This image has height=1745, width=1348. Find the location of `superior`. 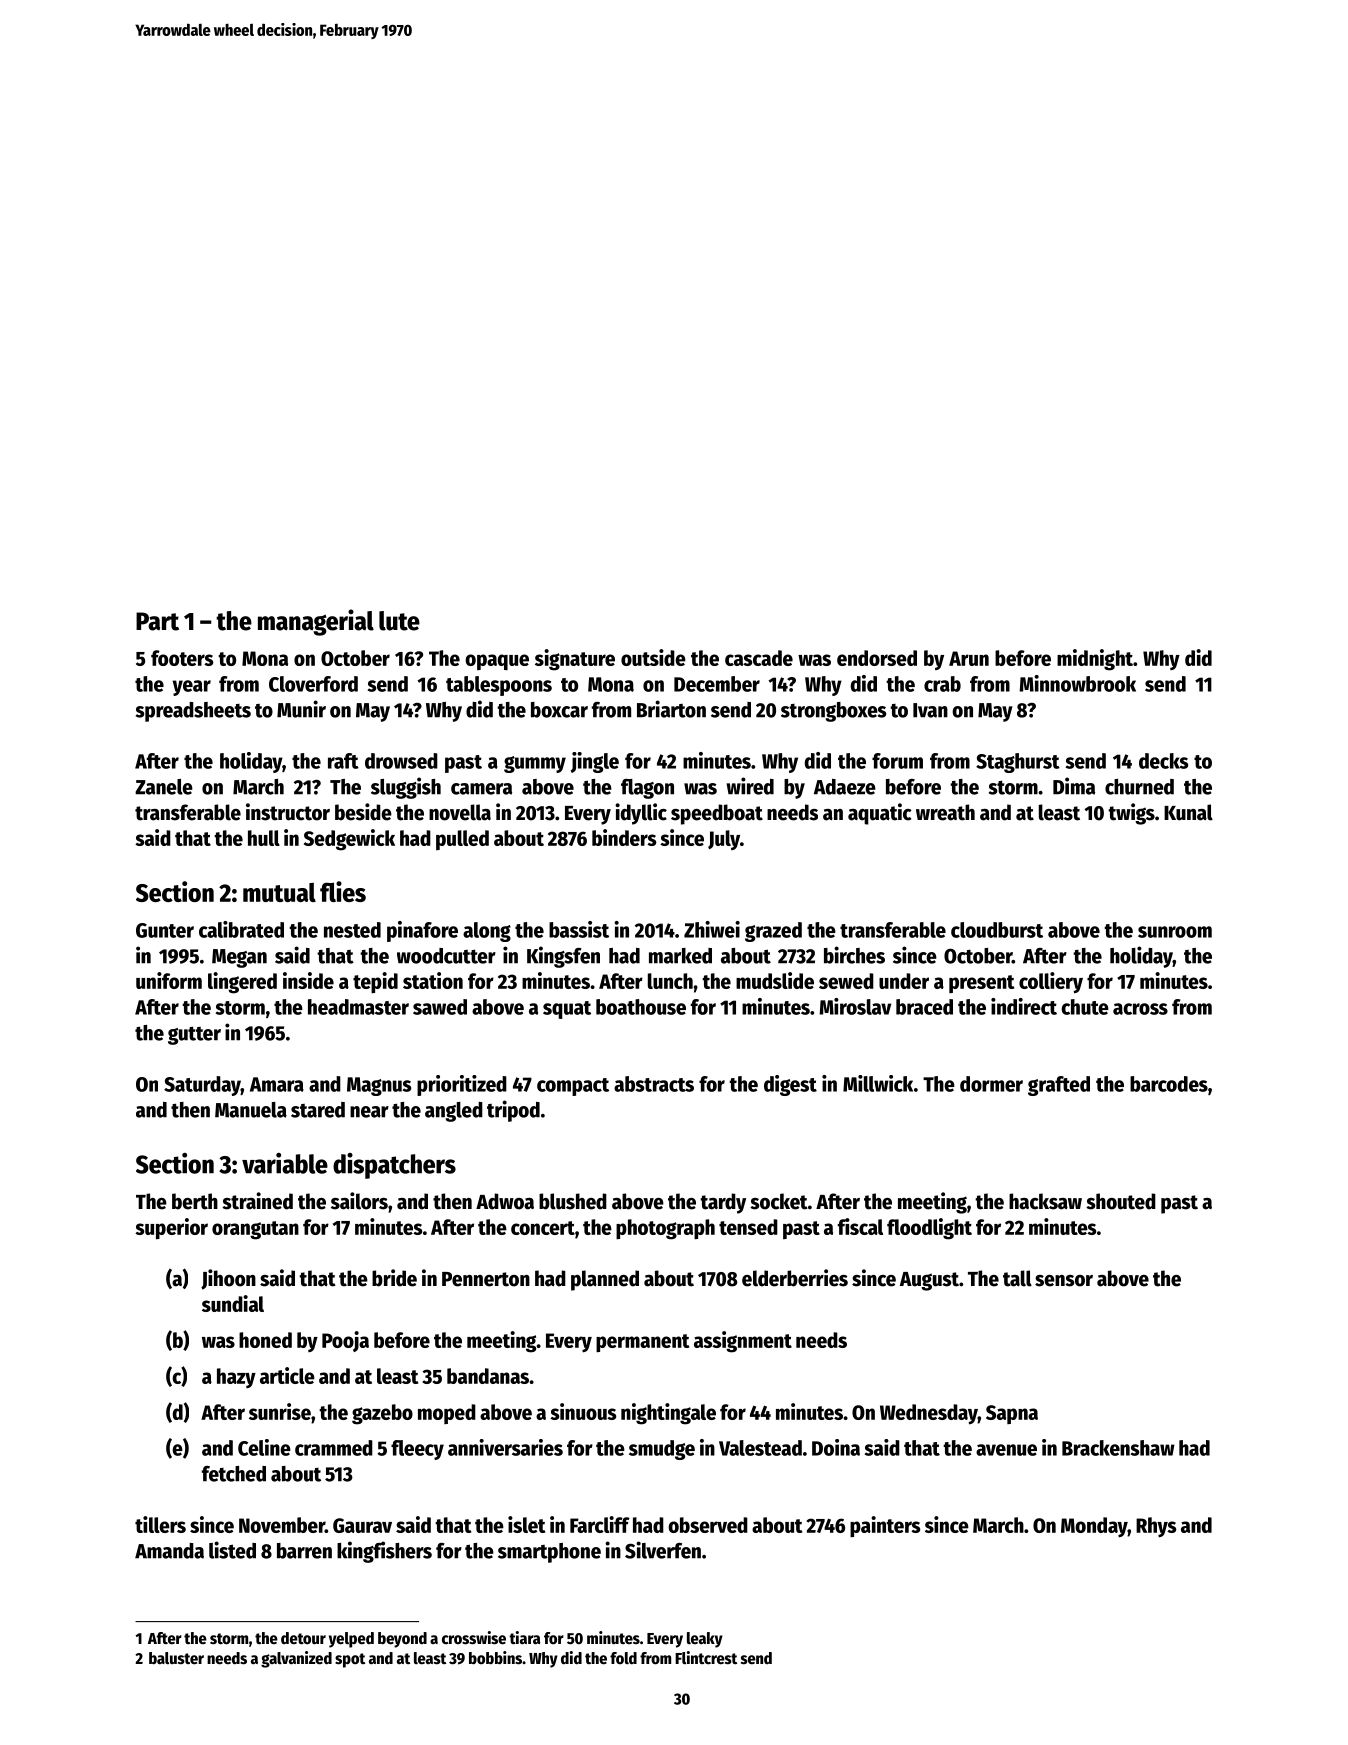

superior is located at coordinates (171, 1229).
